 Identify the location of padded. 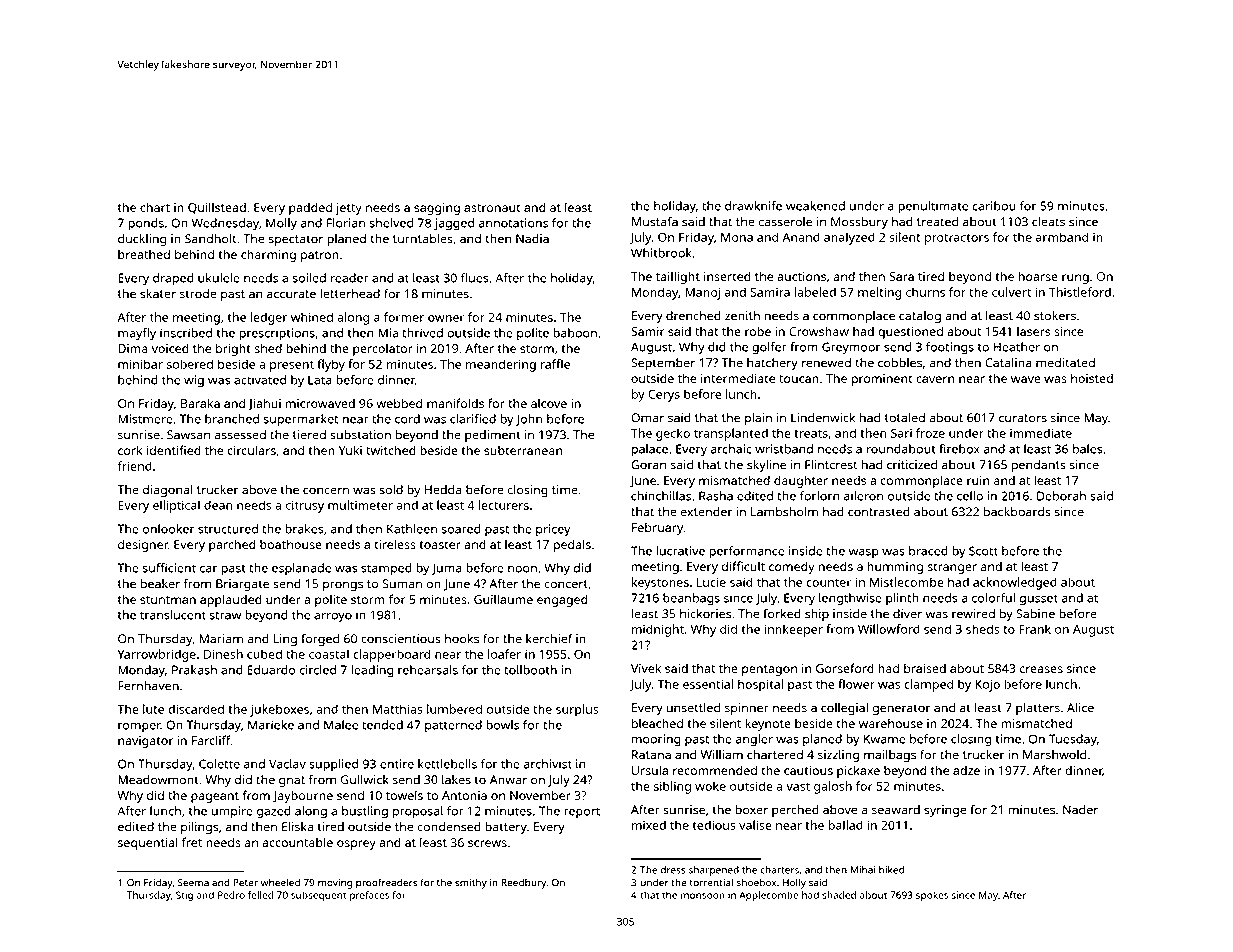
(310, 208).
